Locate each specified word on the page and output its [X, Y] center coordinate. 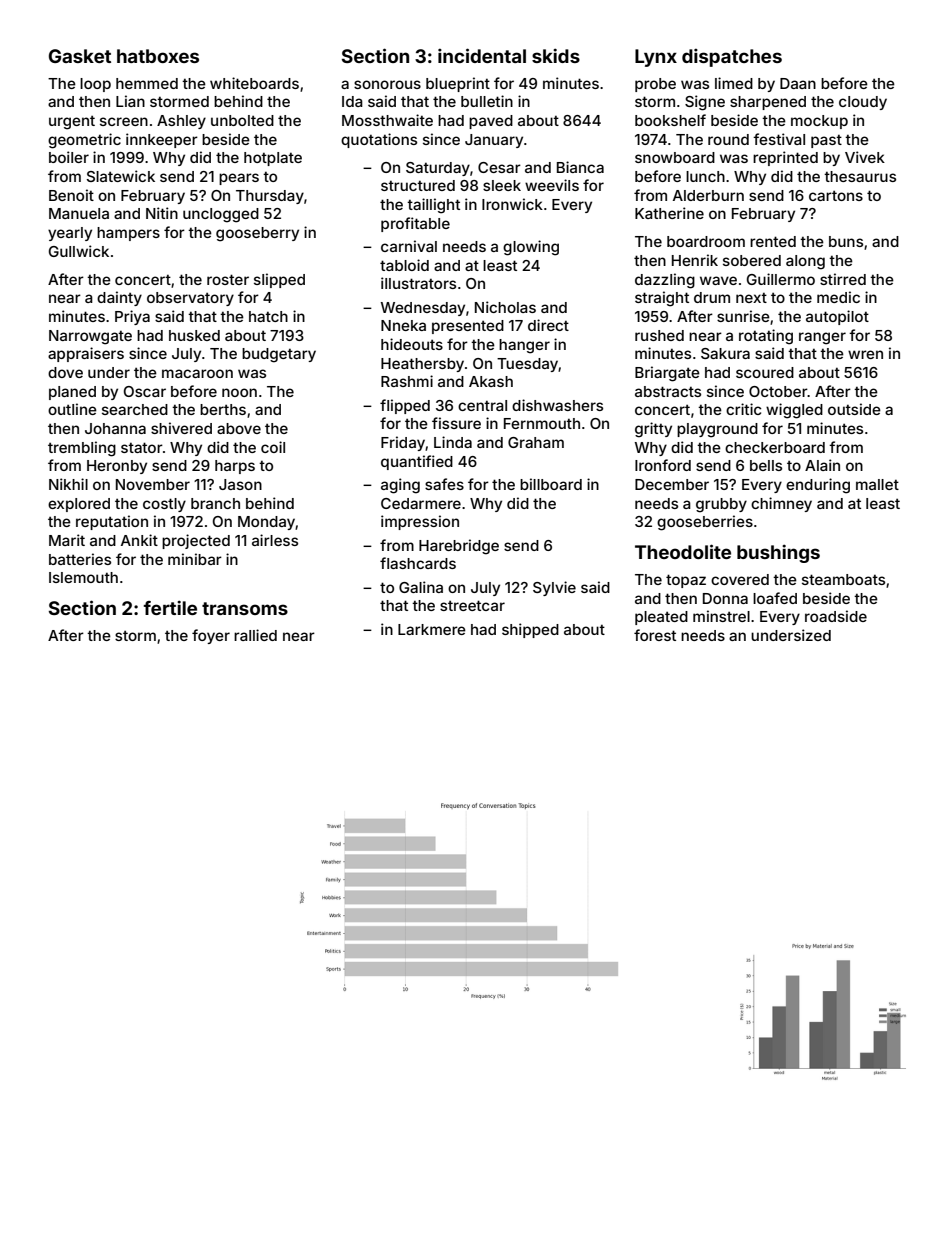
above [239, 428]
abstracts [668, 391]
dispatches [732, 58]
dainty [119, 298]
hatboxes [158, 56]
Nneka [403, 325]
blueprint [458, 84]
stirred [843, 279]
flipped [405, 406]
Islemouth [83, 577]
